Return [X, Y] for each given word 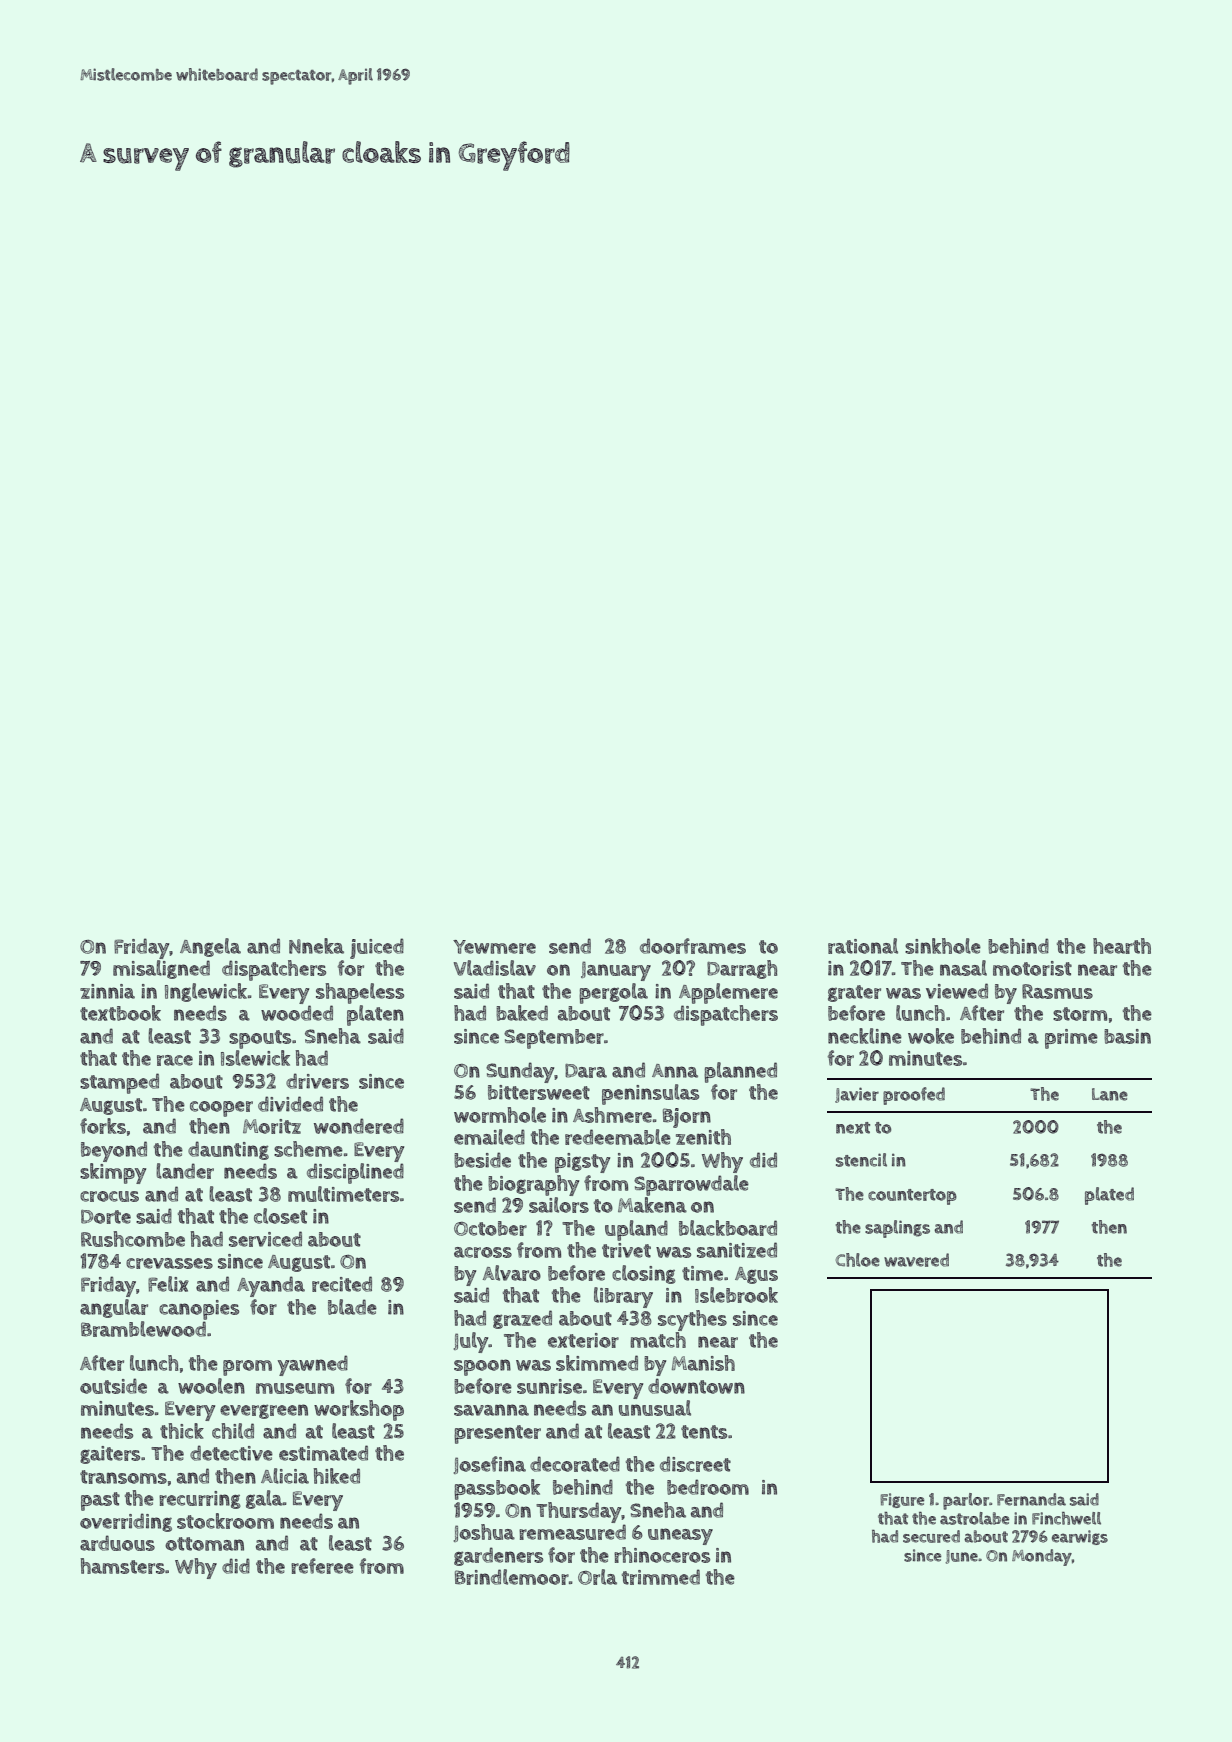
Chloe [858, 1260]
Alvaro [512, 1273]
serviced [265, 1239]
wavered [916, 1260]
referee [322, 1566]
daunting [228, 1150]
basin [1127, 1036]
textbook [120, 1013]
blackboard [728, 1228]
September [554, 1039]
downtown [696, 1386]
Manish [703, 1363]
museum [295, 1388]
